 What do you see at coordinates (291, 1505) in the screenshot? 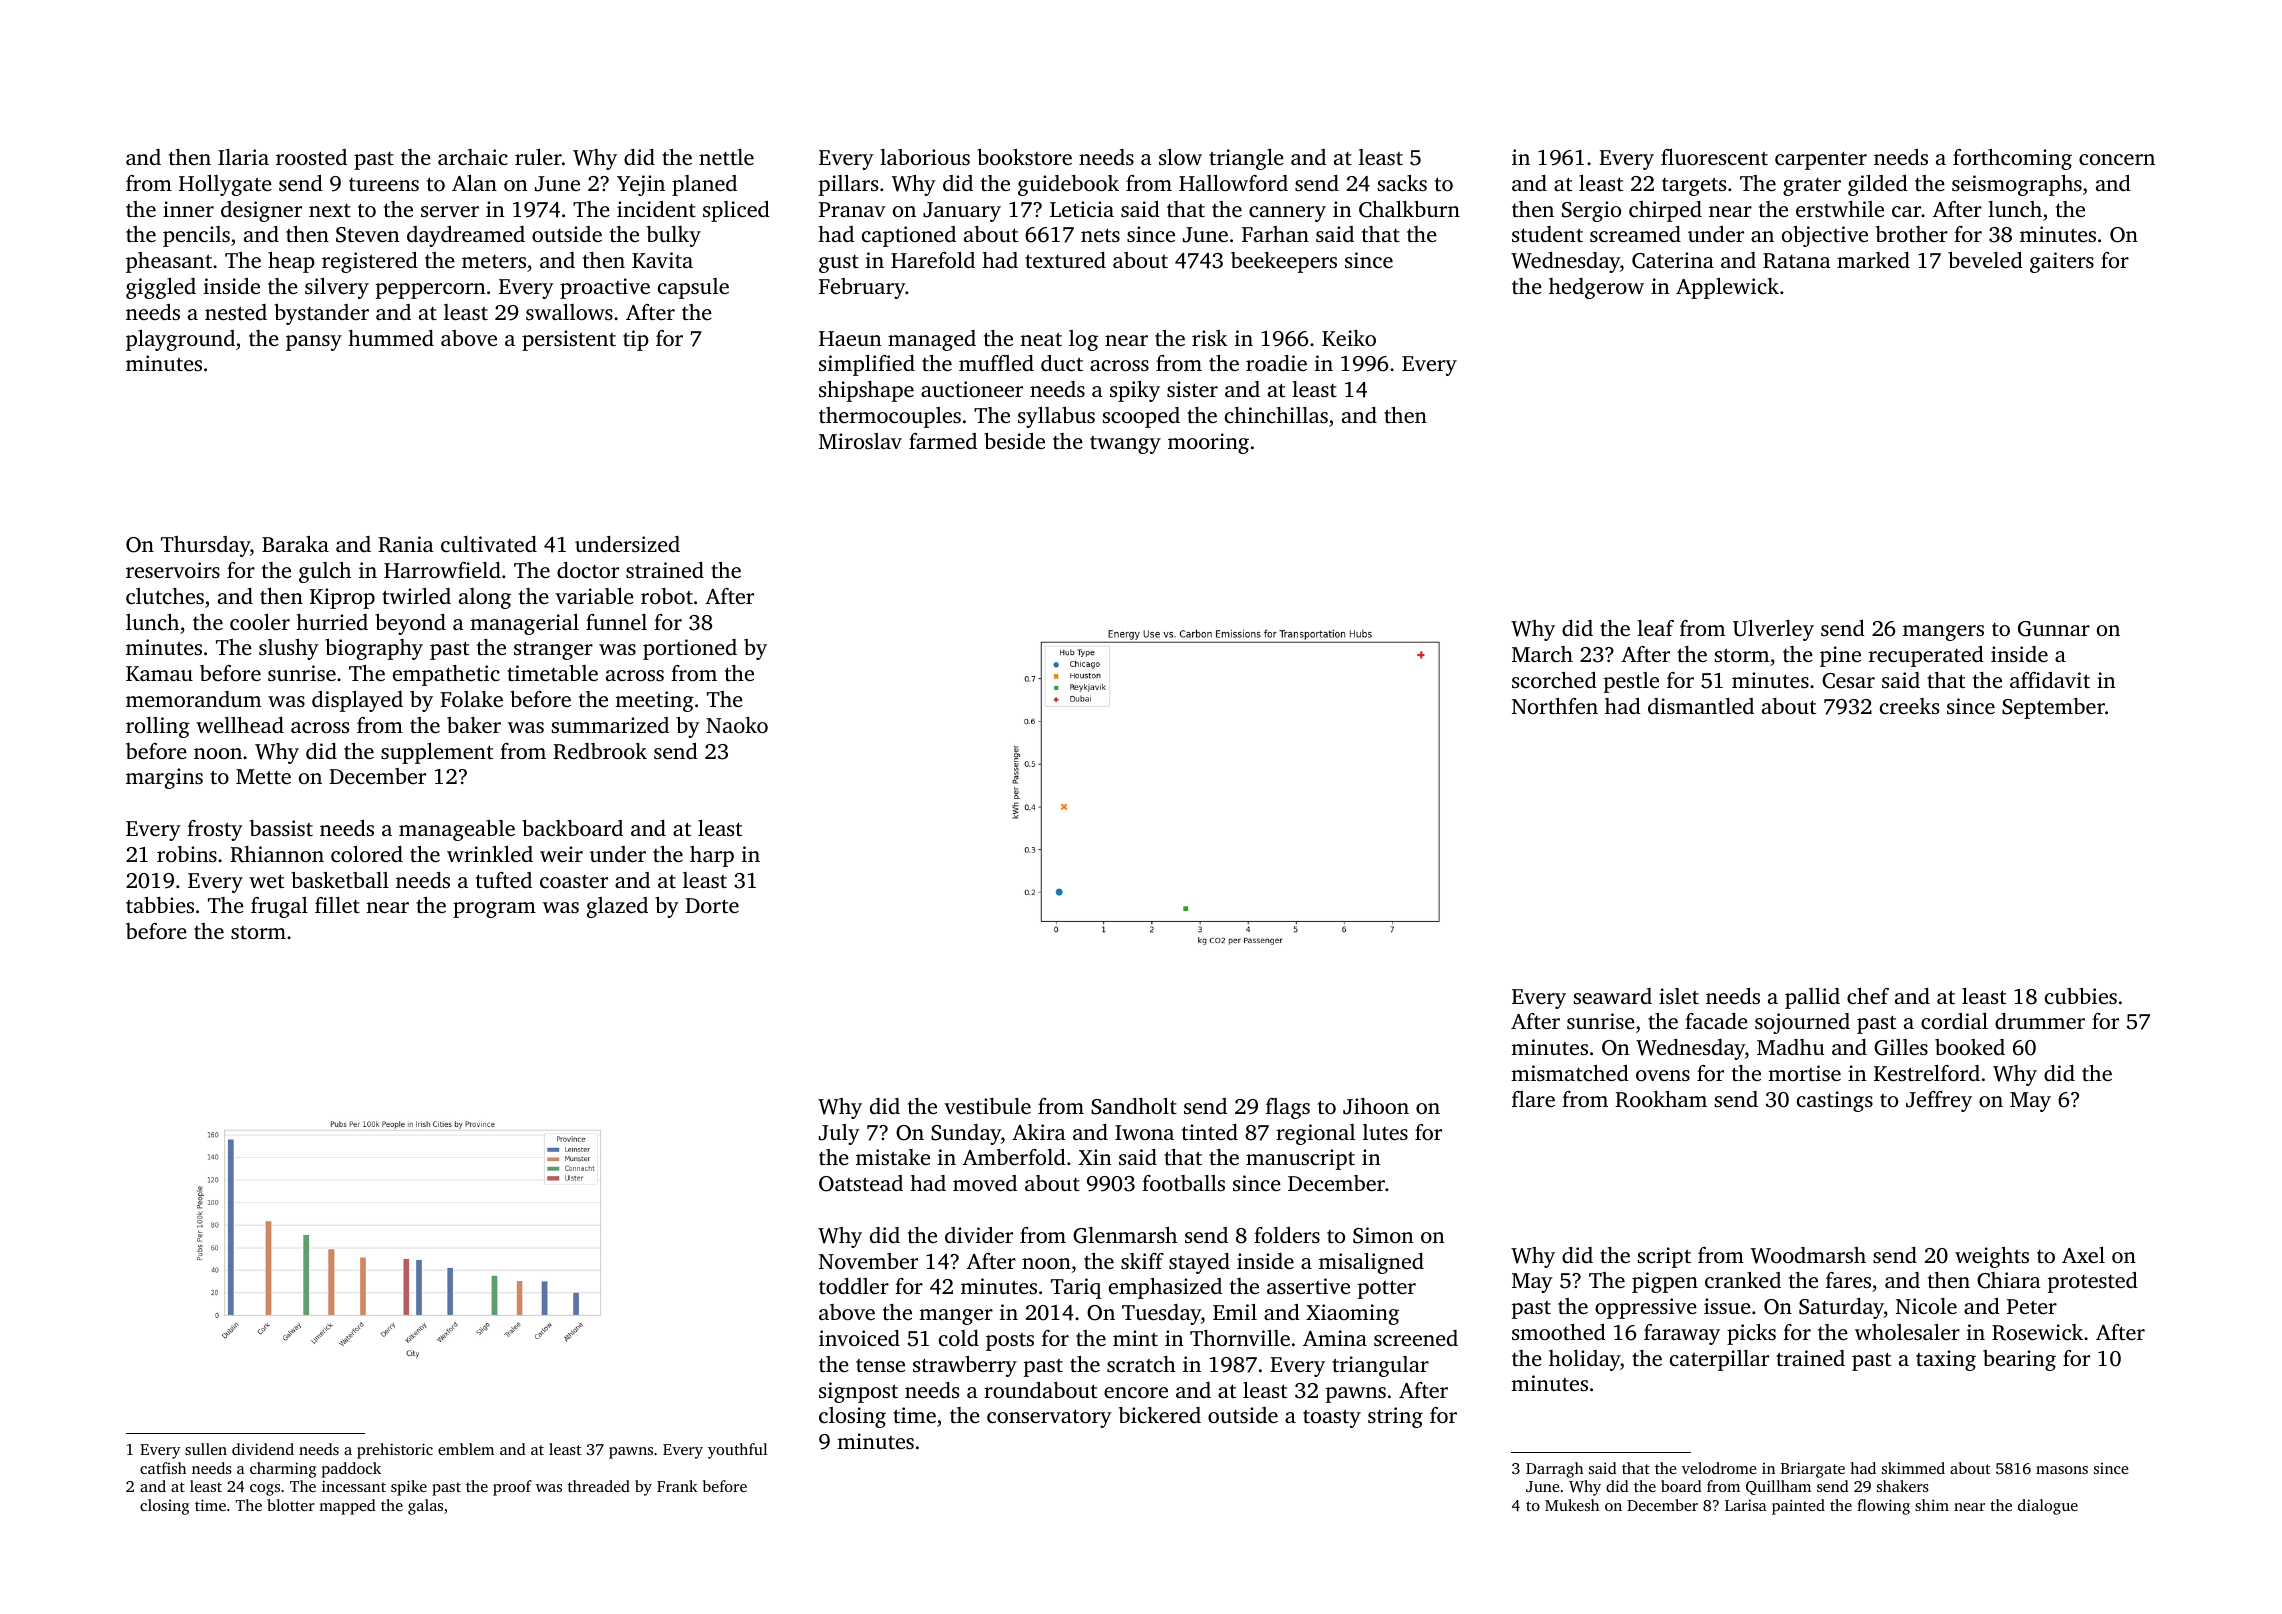
I see `blotter` at bounding box center [291, 1505].
